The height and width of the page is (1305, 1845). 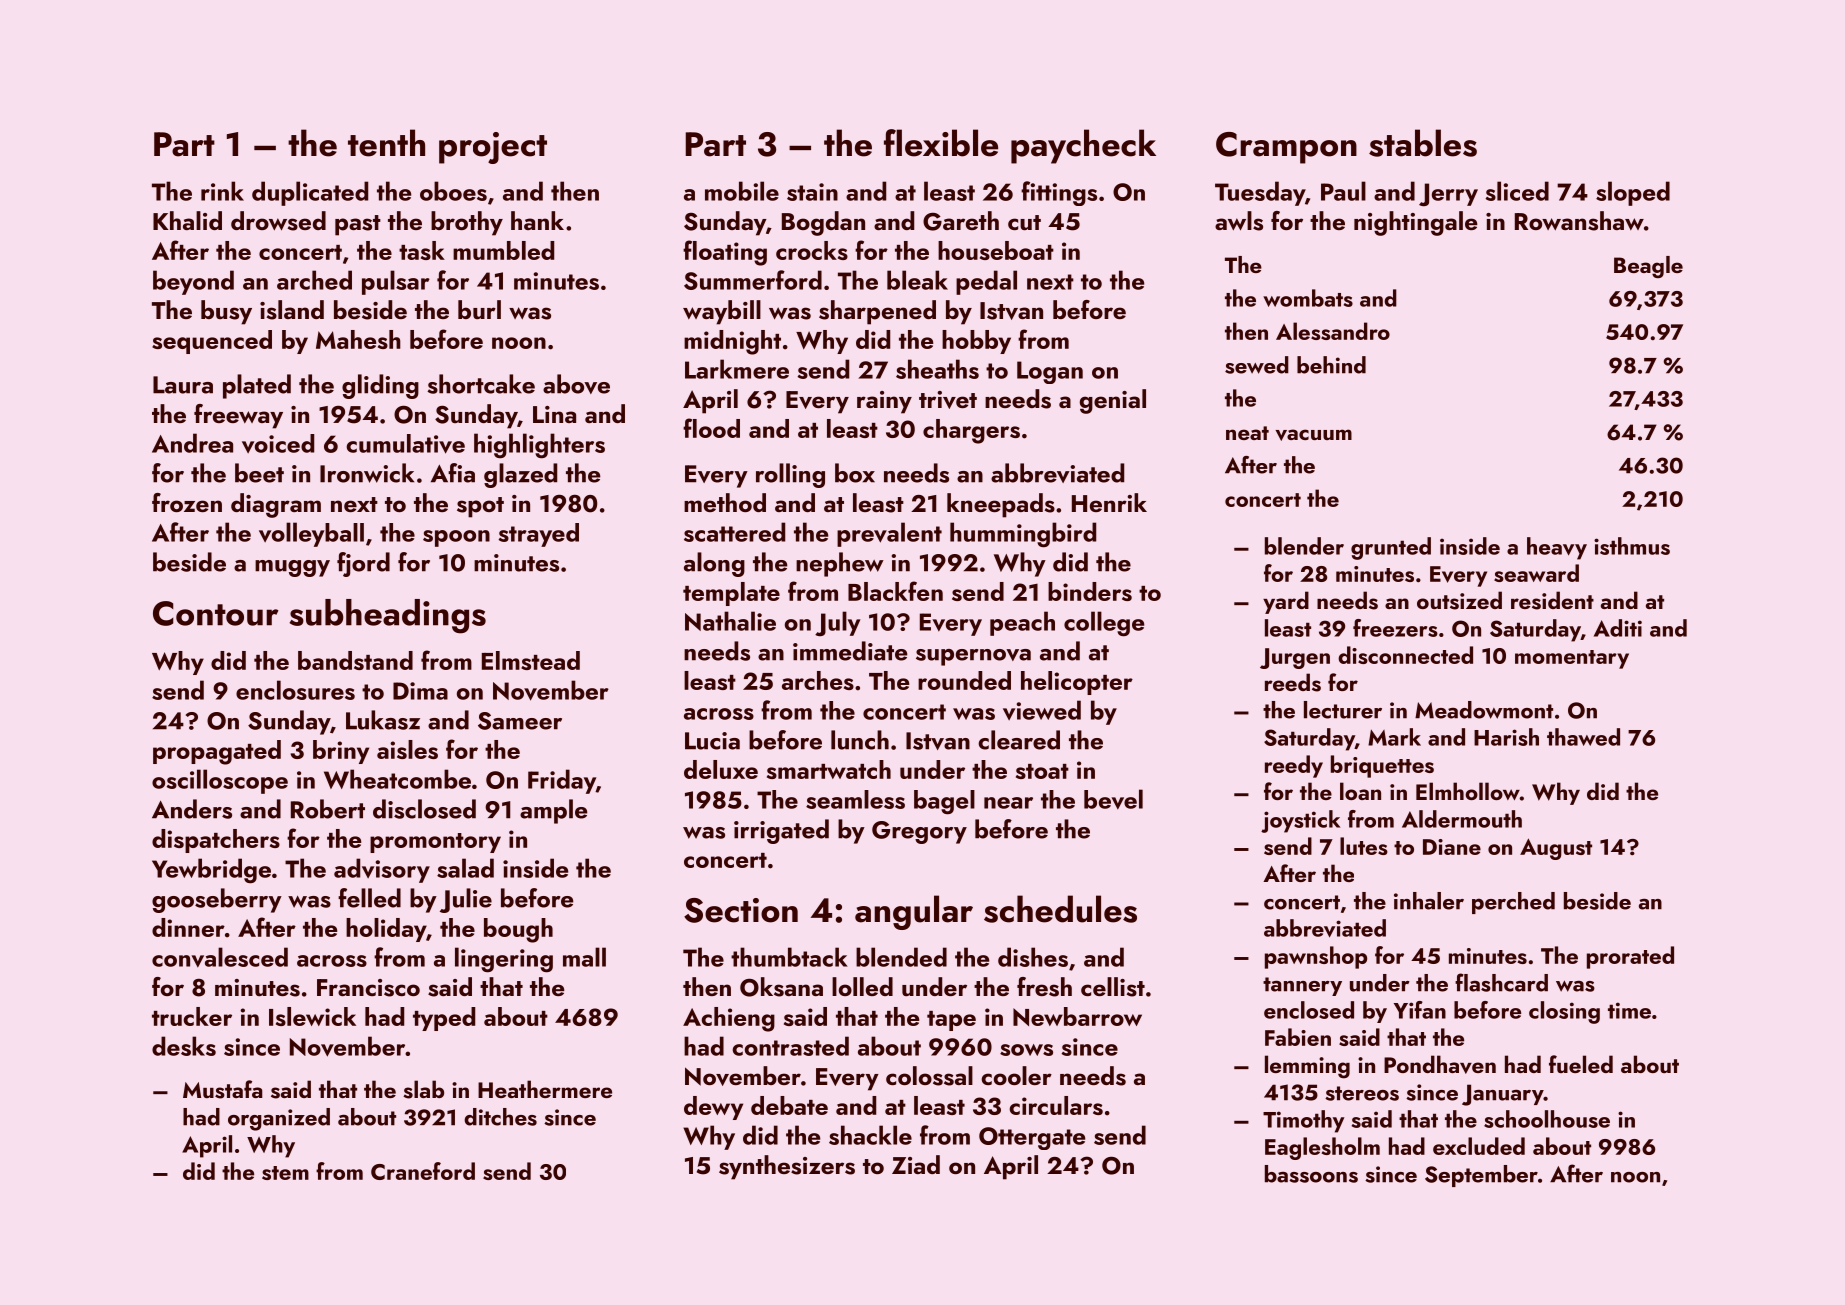 What do you see at coordinates (386, 143) in the page?
I see `tenth` at bounding box center [386, 143].
